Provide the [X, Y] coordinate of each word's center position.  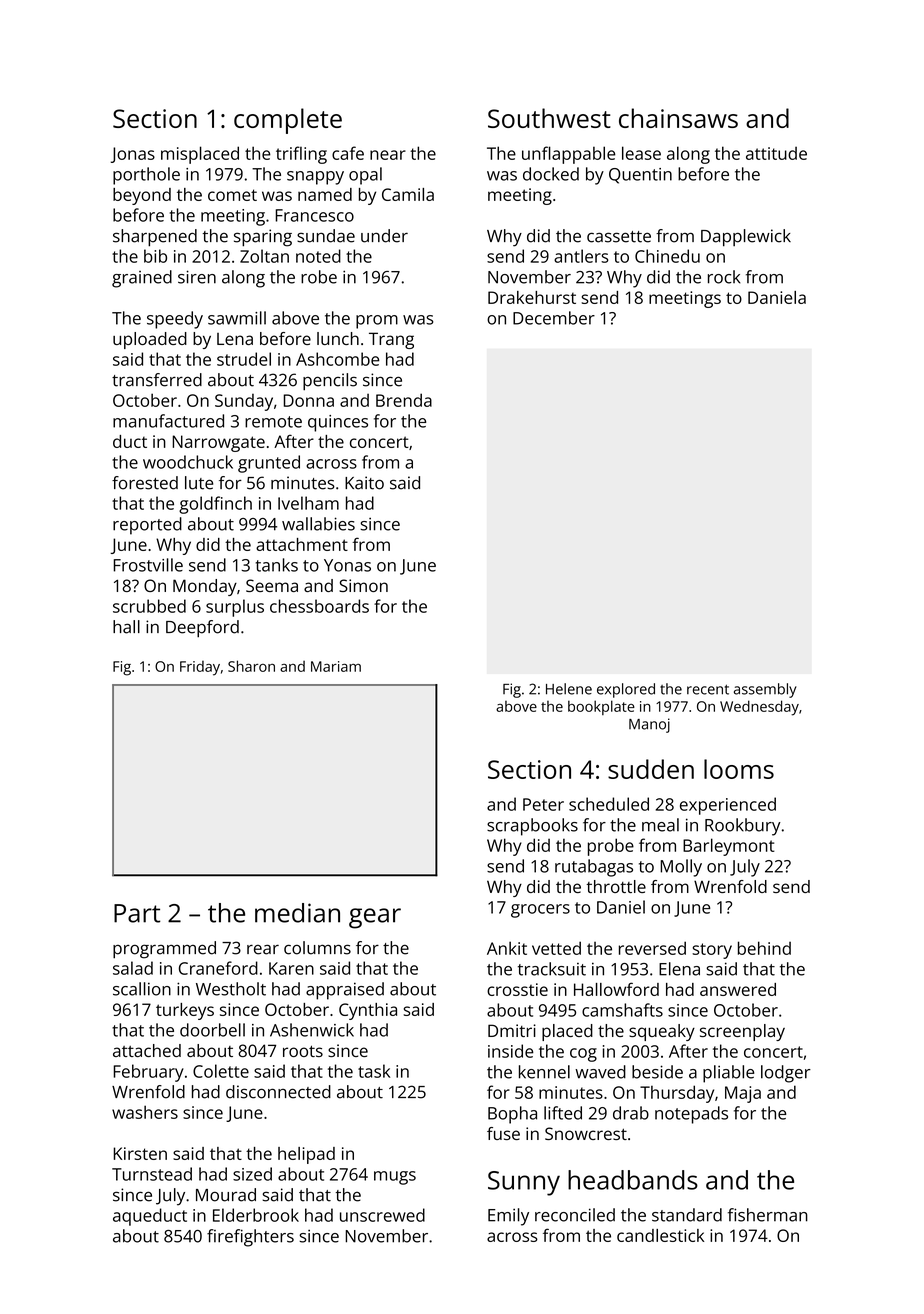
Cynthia [368, 1011]
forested [145, 483]
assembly [765, 690]
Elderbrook [256, 1215]
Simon [363, 585]
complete [288, 121]
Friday [200, 668]
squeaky [662, 1032]
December [554, 318]
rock [724, 277]
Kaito [364, 483]
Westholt [231, 989]
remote [273, 422]
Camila [408, 194]
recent [708, 689]
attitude [776, 153]
